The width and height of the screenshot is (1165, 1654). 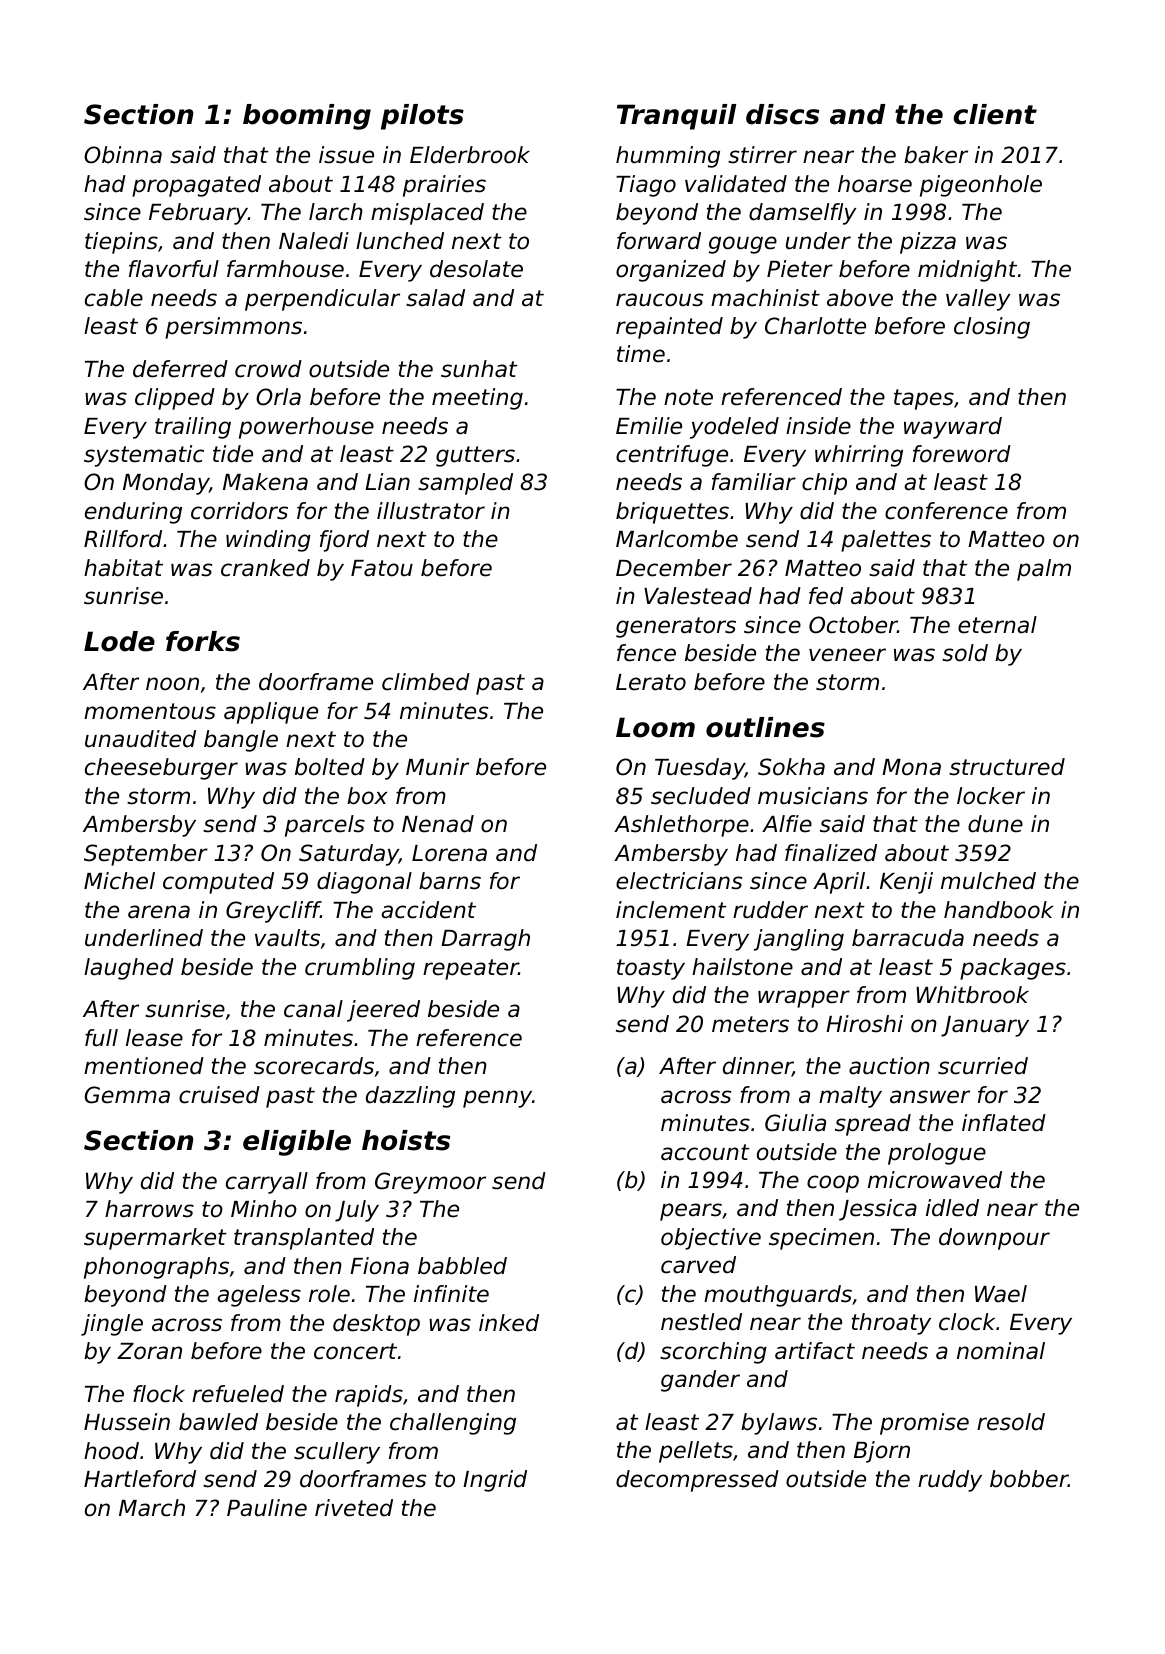 What do you see at coordinates (936, 155) in the screenshot?
I see `baker` at bounding box center [936, 155].
